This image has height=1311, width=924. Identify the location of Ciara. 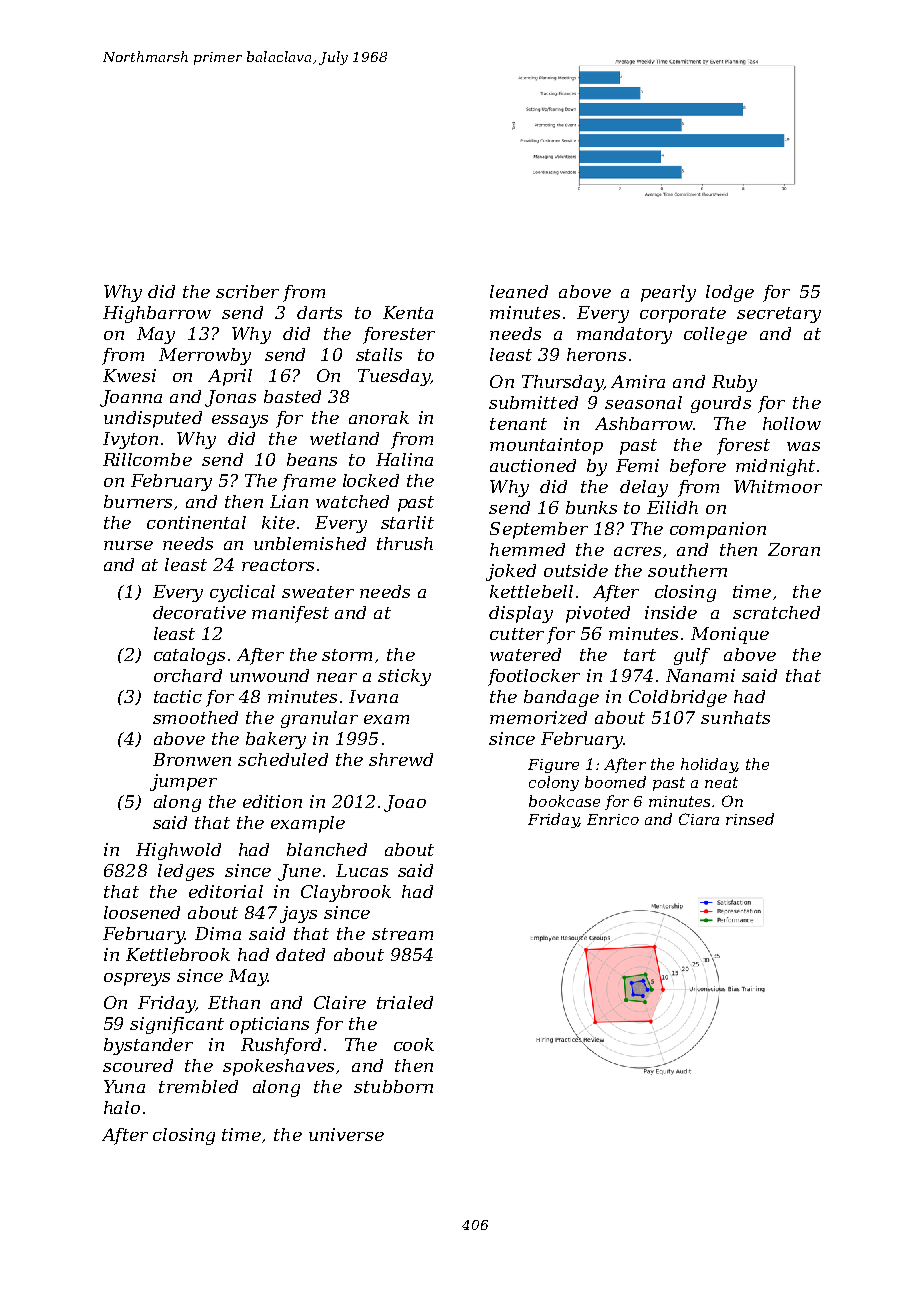
(699, 819).
